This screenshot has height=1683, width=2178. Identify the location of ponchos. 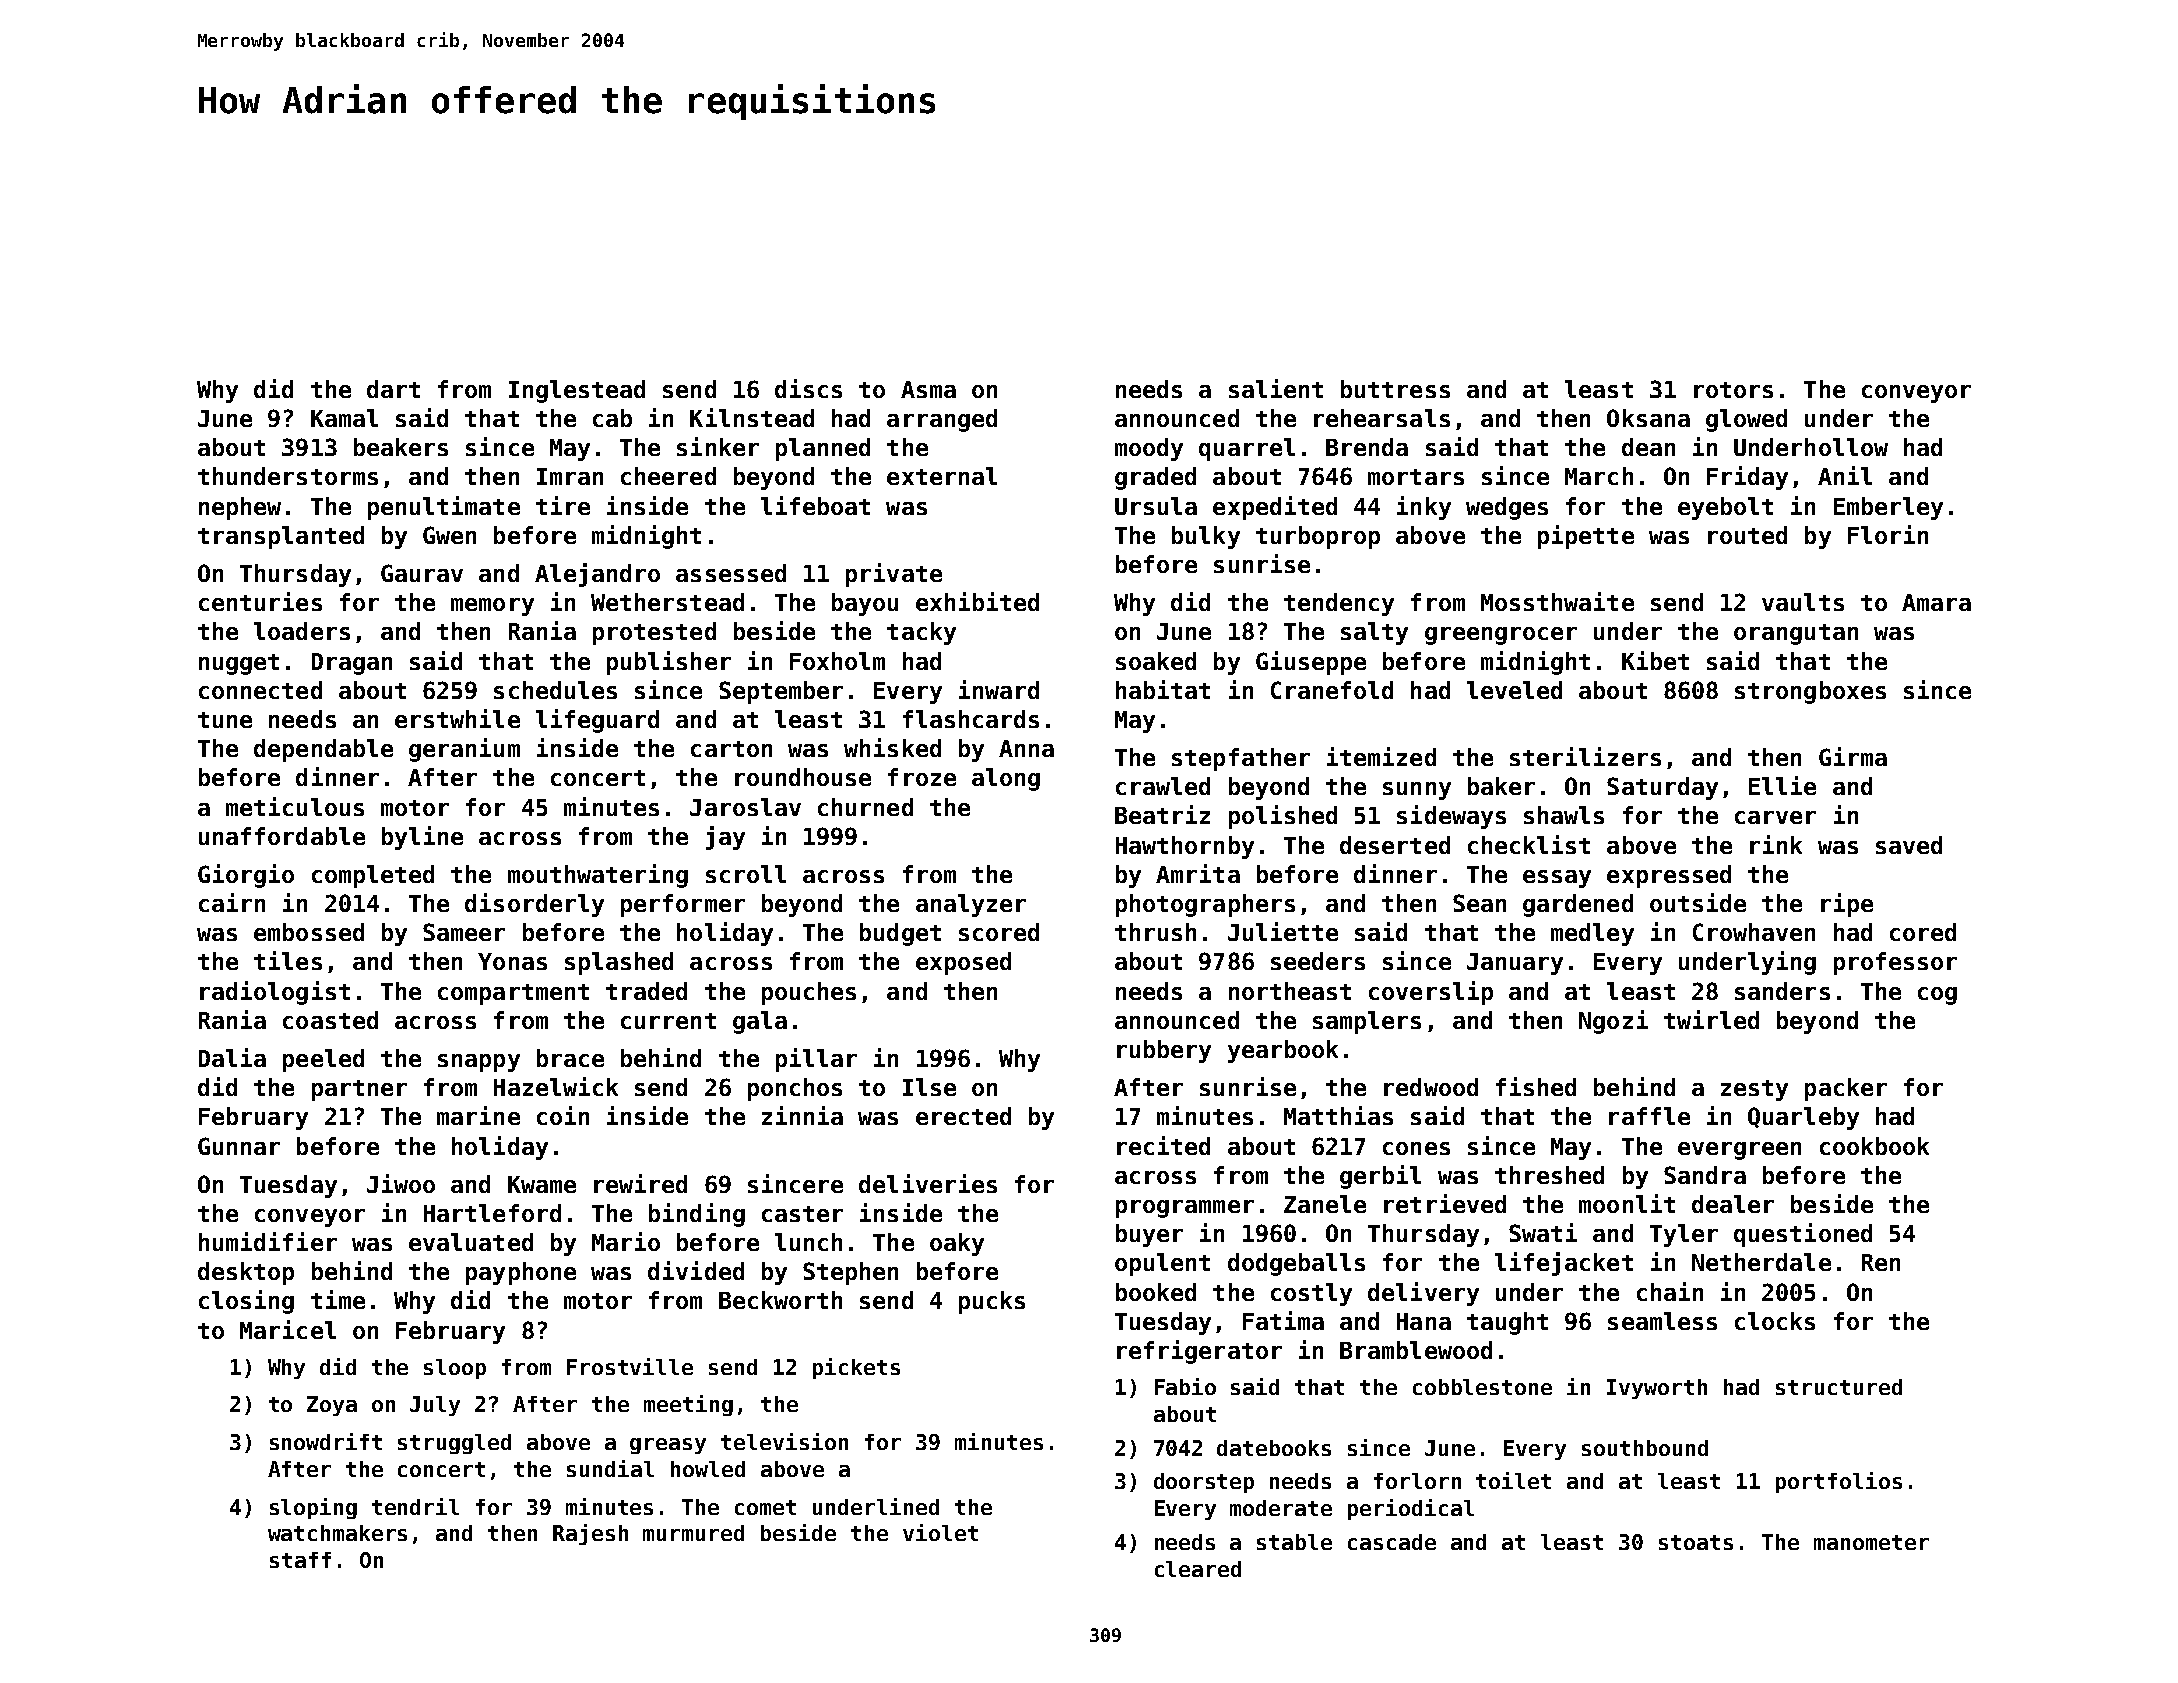
(795, 1089).
